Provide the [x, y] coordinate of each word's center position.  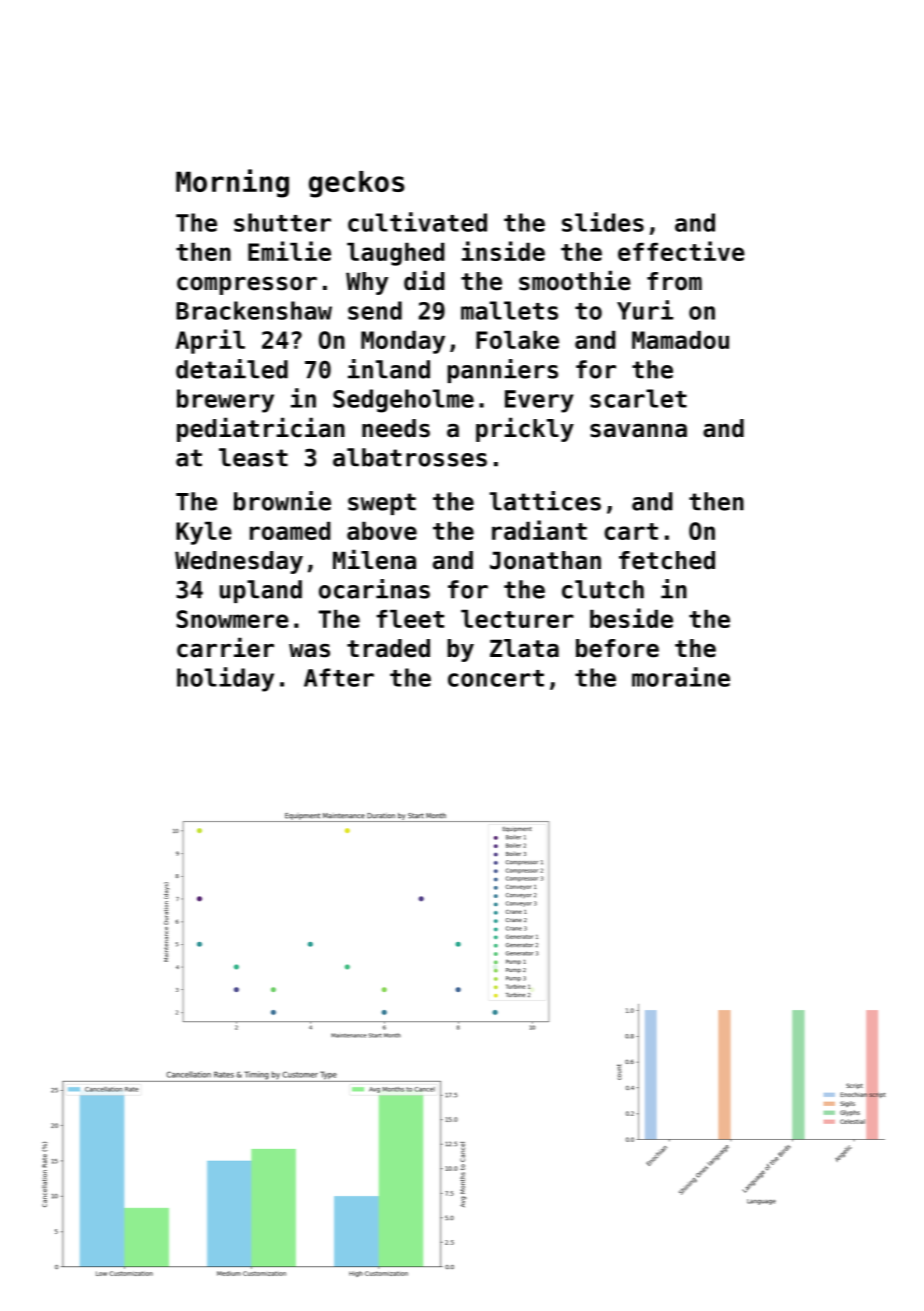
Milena [374, 559]
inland [389, 369]
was [309, 651]
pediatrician [261, 429]
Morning [232, 183]
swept [382, 504]
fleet [410, 619]
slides [603, 222]
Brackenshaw [254, 310]
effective [681, 251]
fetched [667, 560]
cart [631, 531]
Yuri [645, 310]
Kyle [204, 533]
